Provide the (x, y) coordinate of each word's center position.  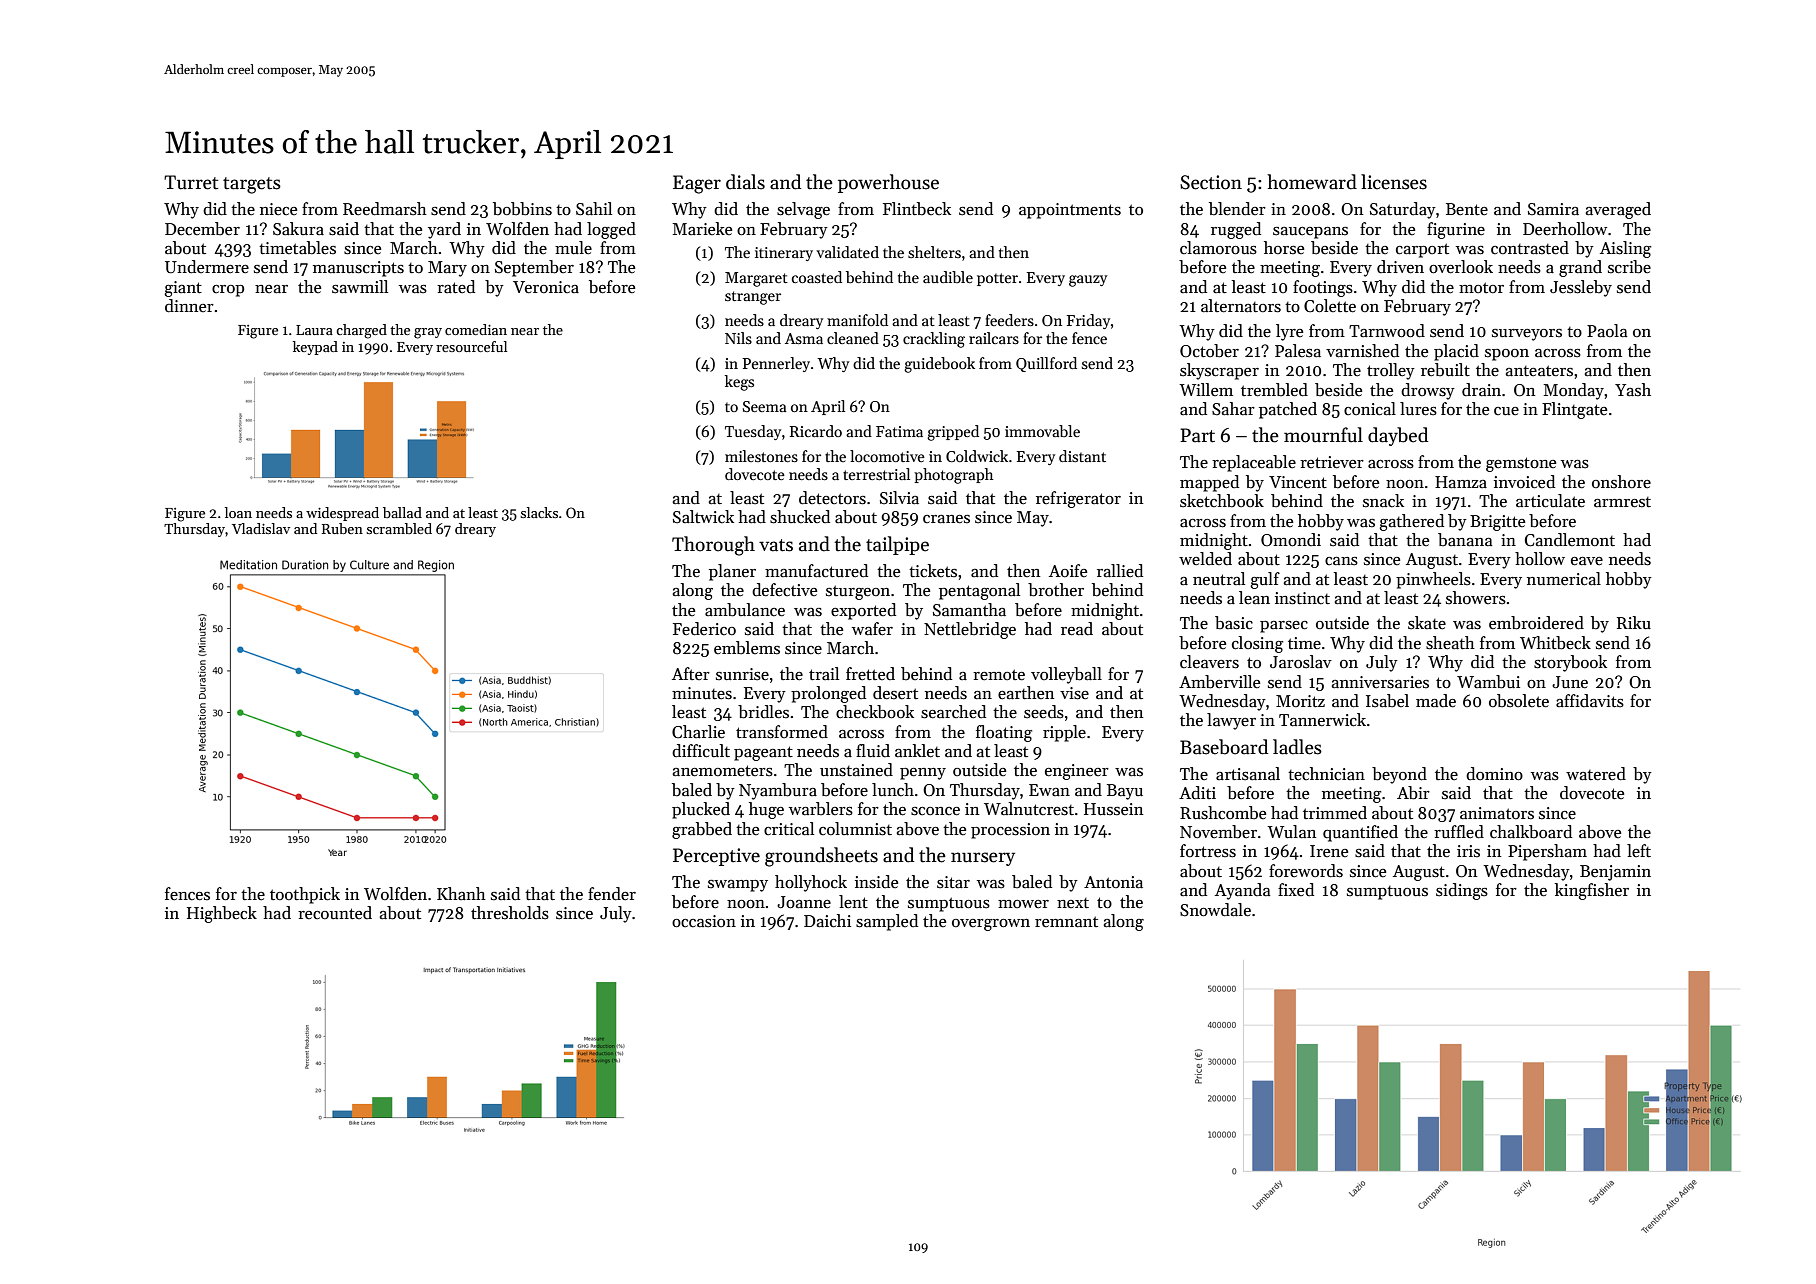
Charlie (698, 732)
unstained (856, 770)
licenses (1394, 182)
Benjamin (1615, 873)
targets (252, 185)
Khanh (461, 893)
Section (1211, 182)
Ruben (342, 528)
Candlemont (1570, 540)
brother (1056, 590)
